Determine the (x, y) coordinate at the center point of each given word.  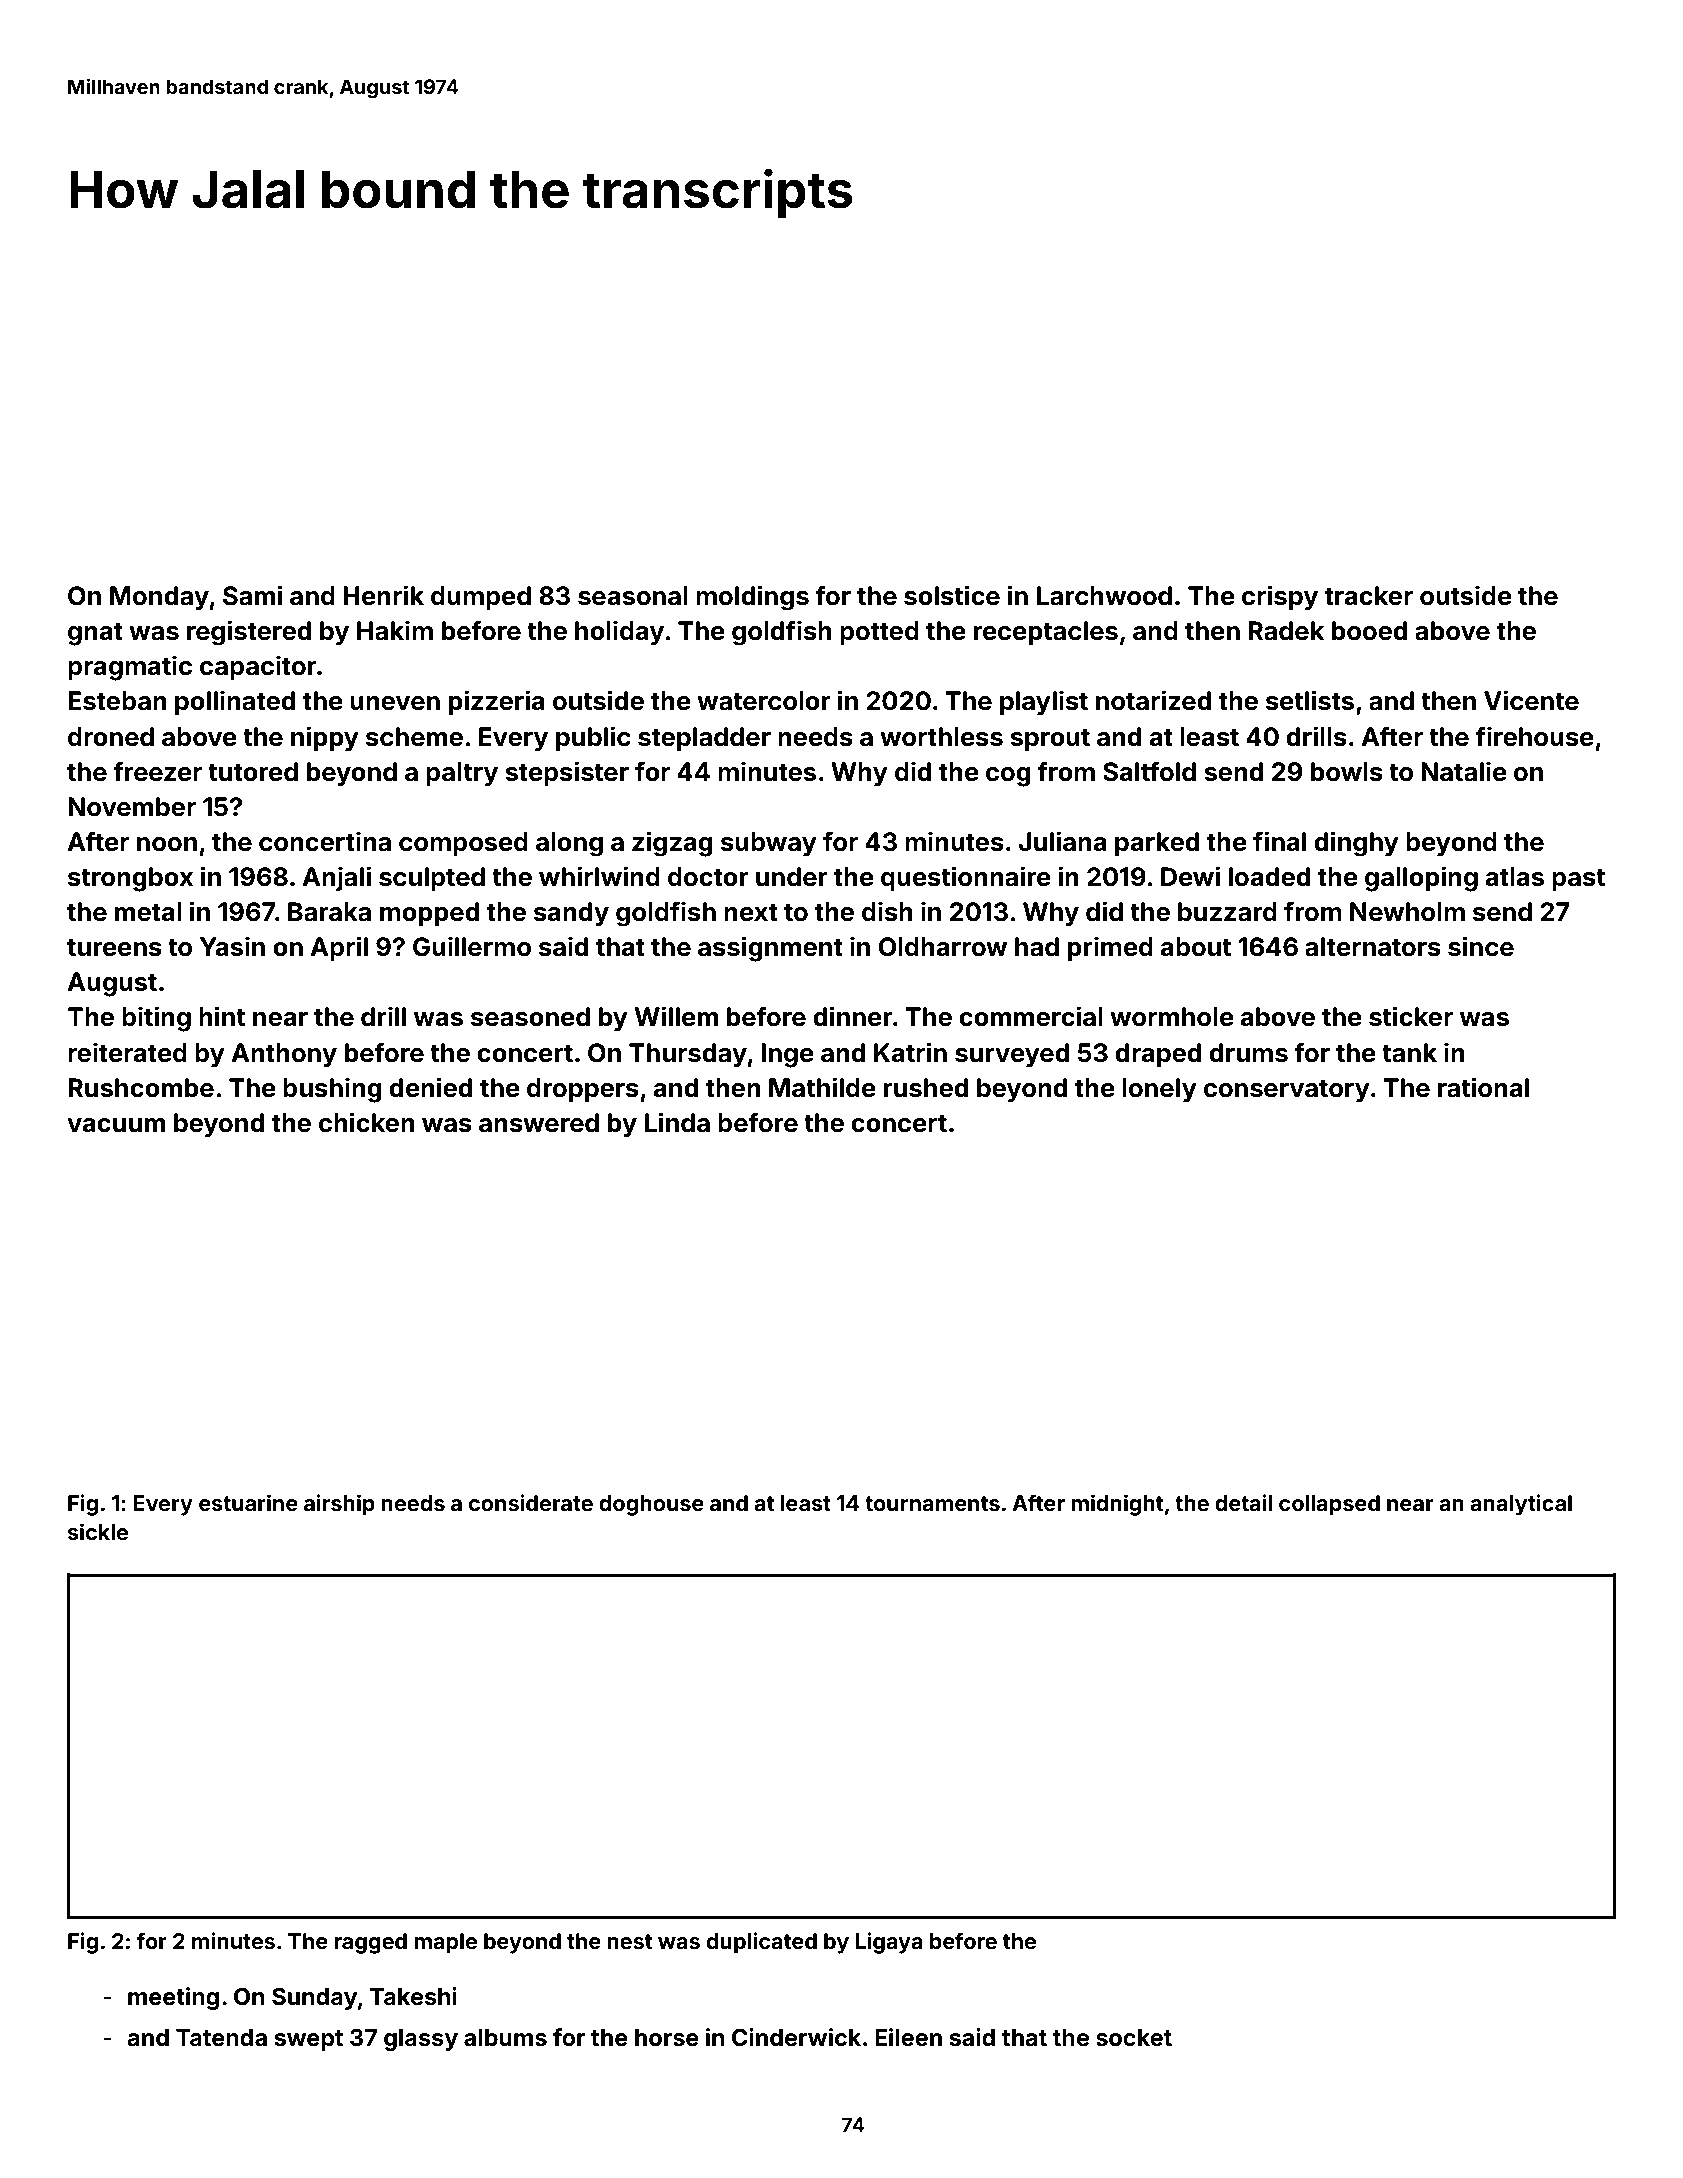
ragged (370, 1943)
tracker (1369, 596)
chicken (367, 1122)
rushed (926, 1088)
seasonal (633, 596)
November (132, 807)
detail (1244, 1502)
